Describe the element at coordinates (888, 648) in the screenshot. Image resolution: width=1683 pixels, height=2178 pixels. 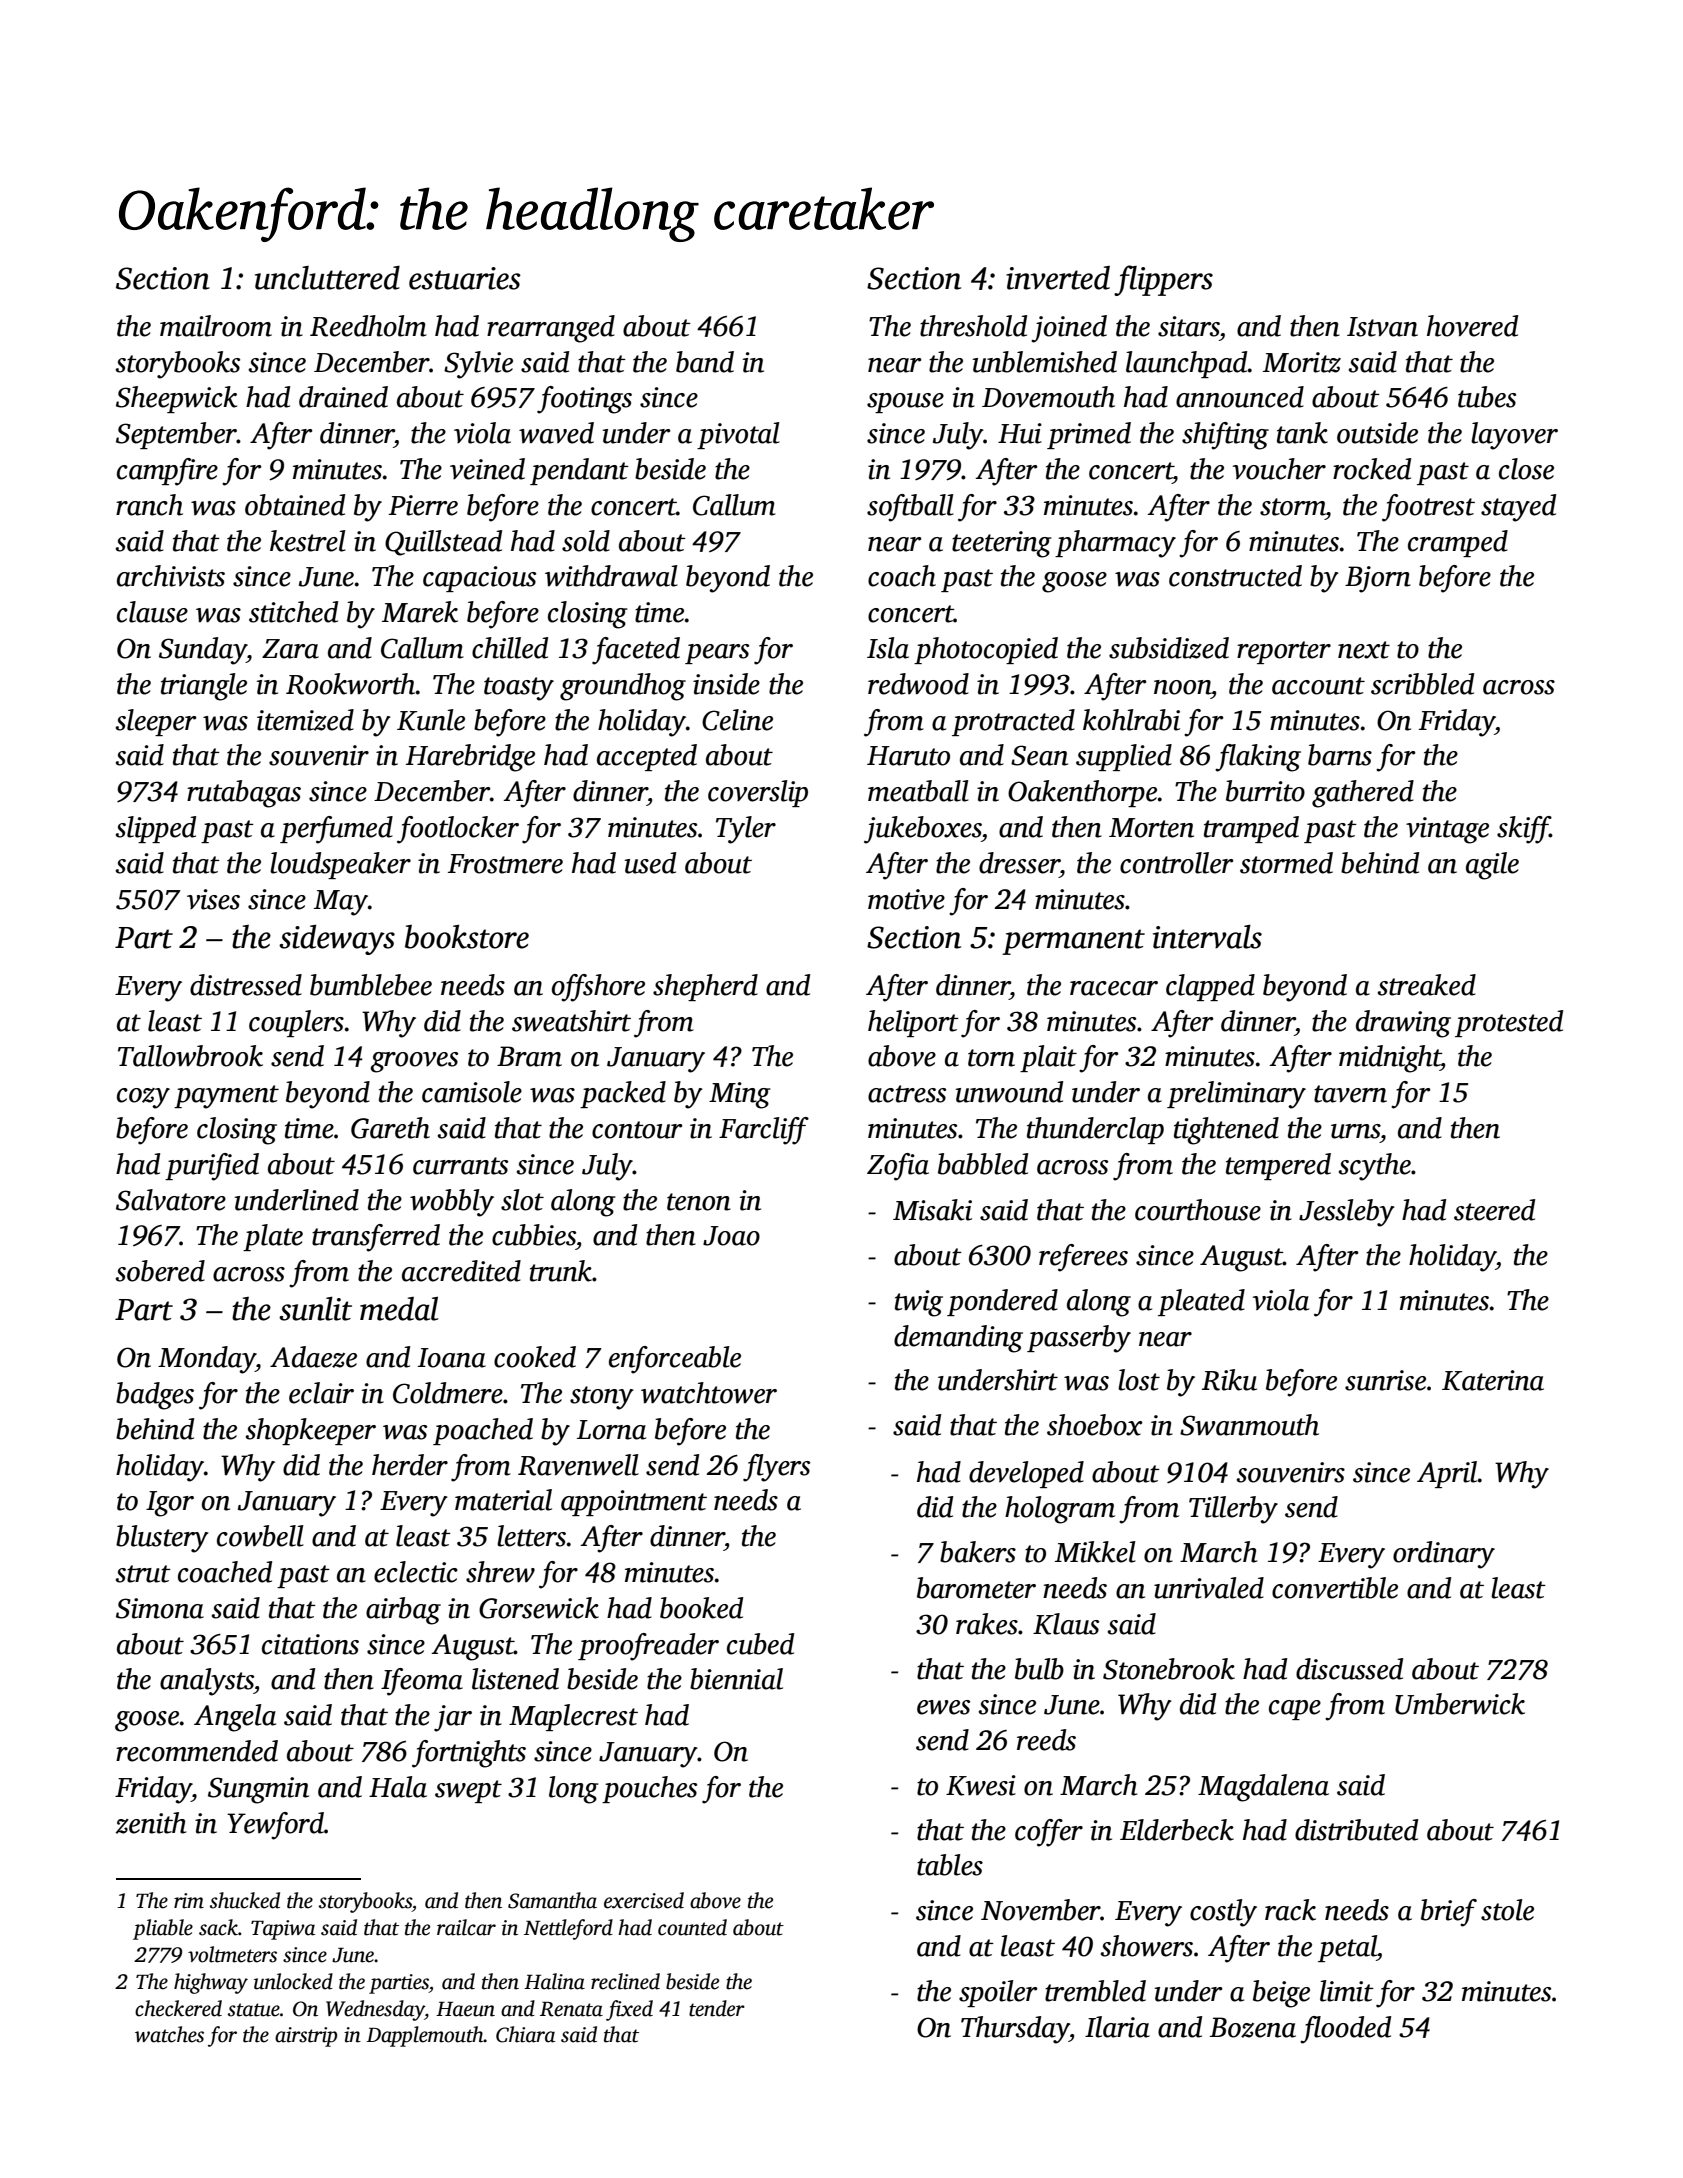
I see `Isla` at that location.
